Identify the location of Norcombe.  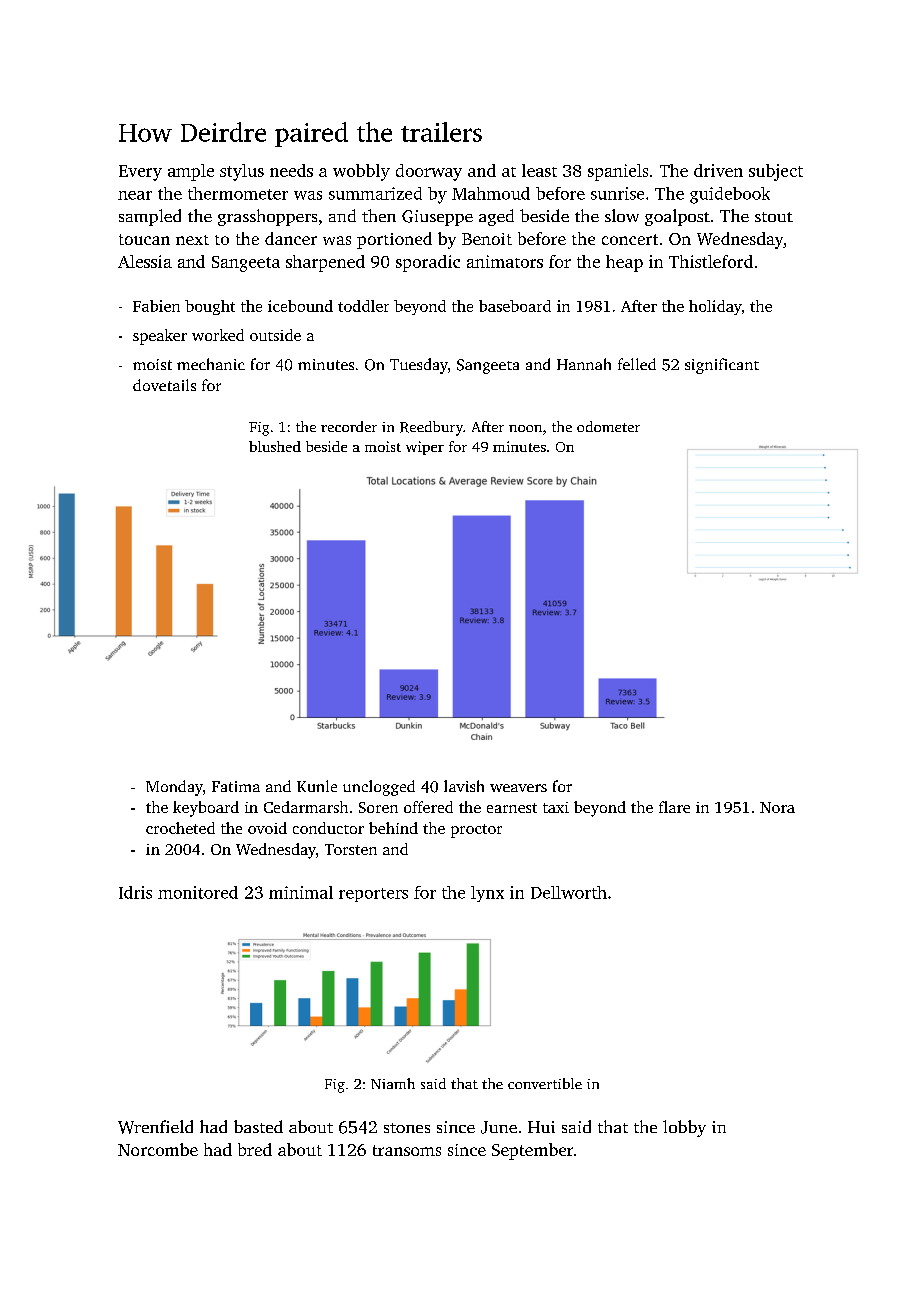
(158, 1149).
